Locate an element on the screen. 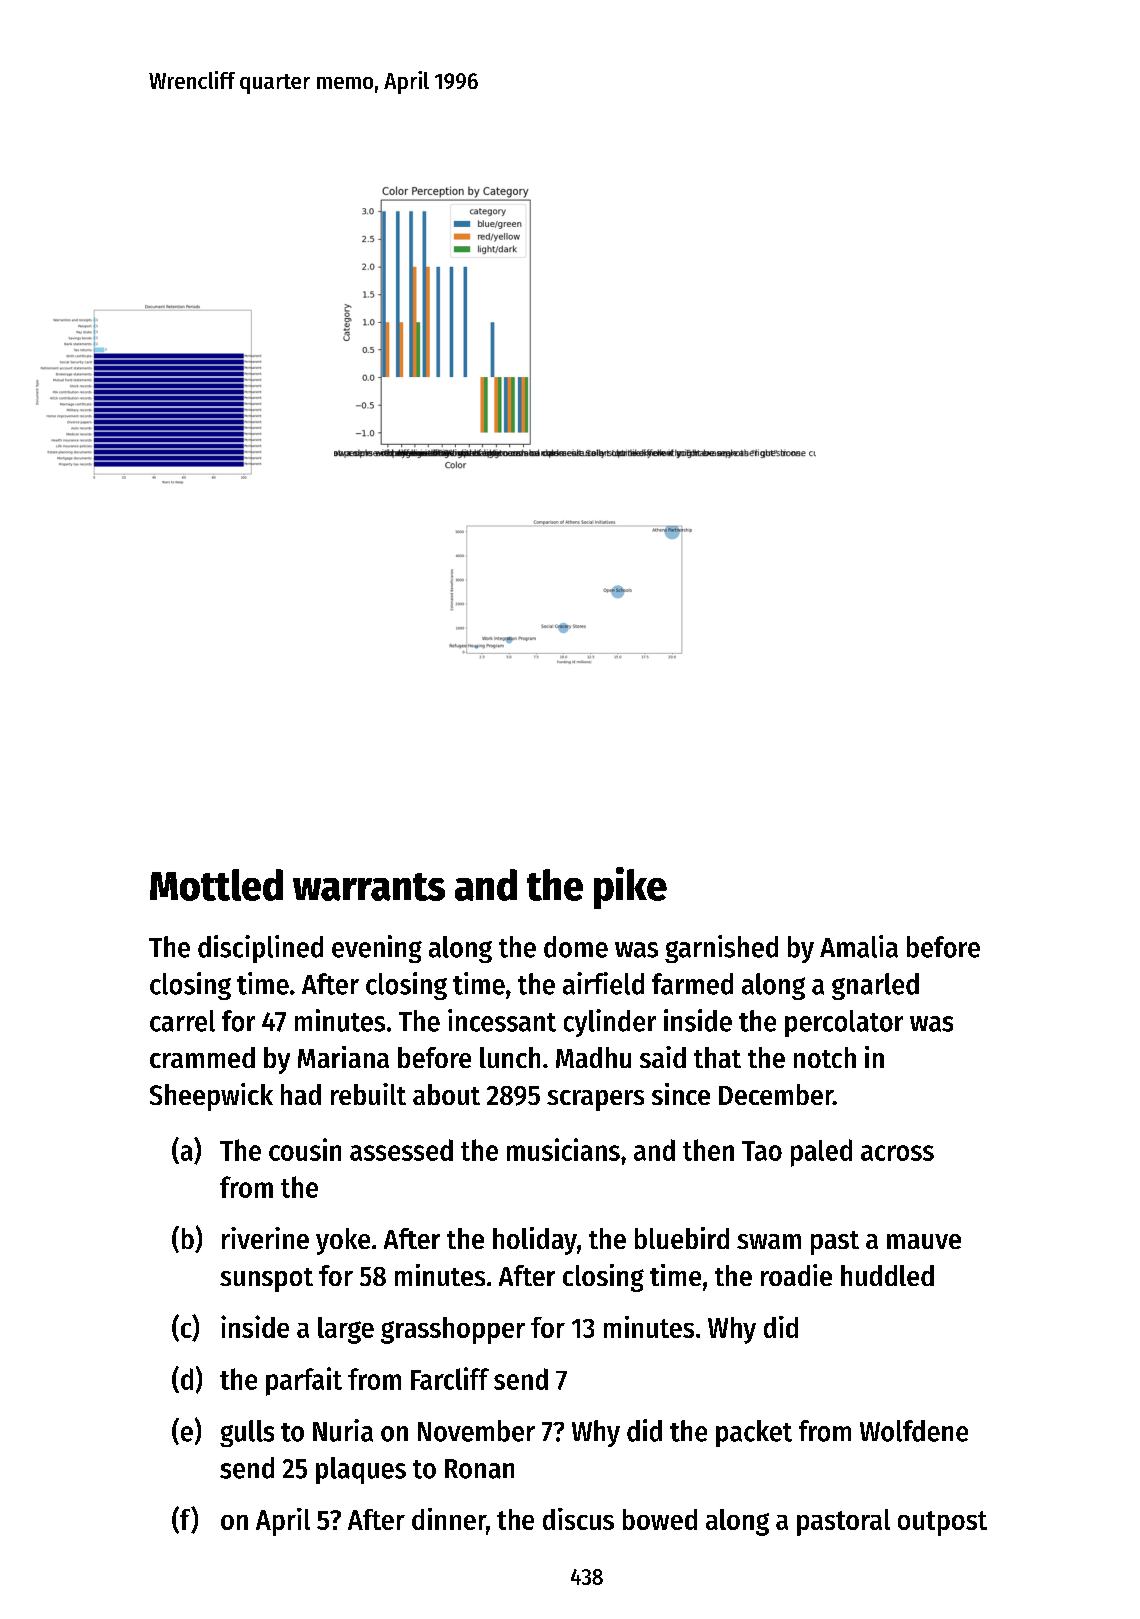 The width and height of the screenshot is (1140, 1619). since is located at coordinates (681, 1094).
